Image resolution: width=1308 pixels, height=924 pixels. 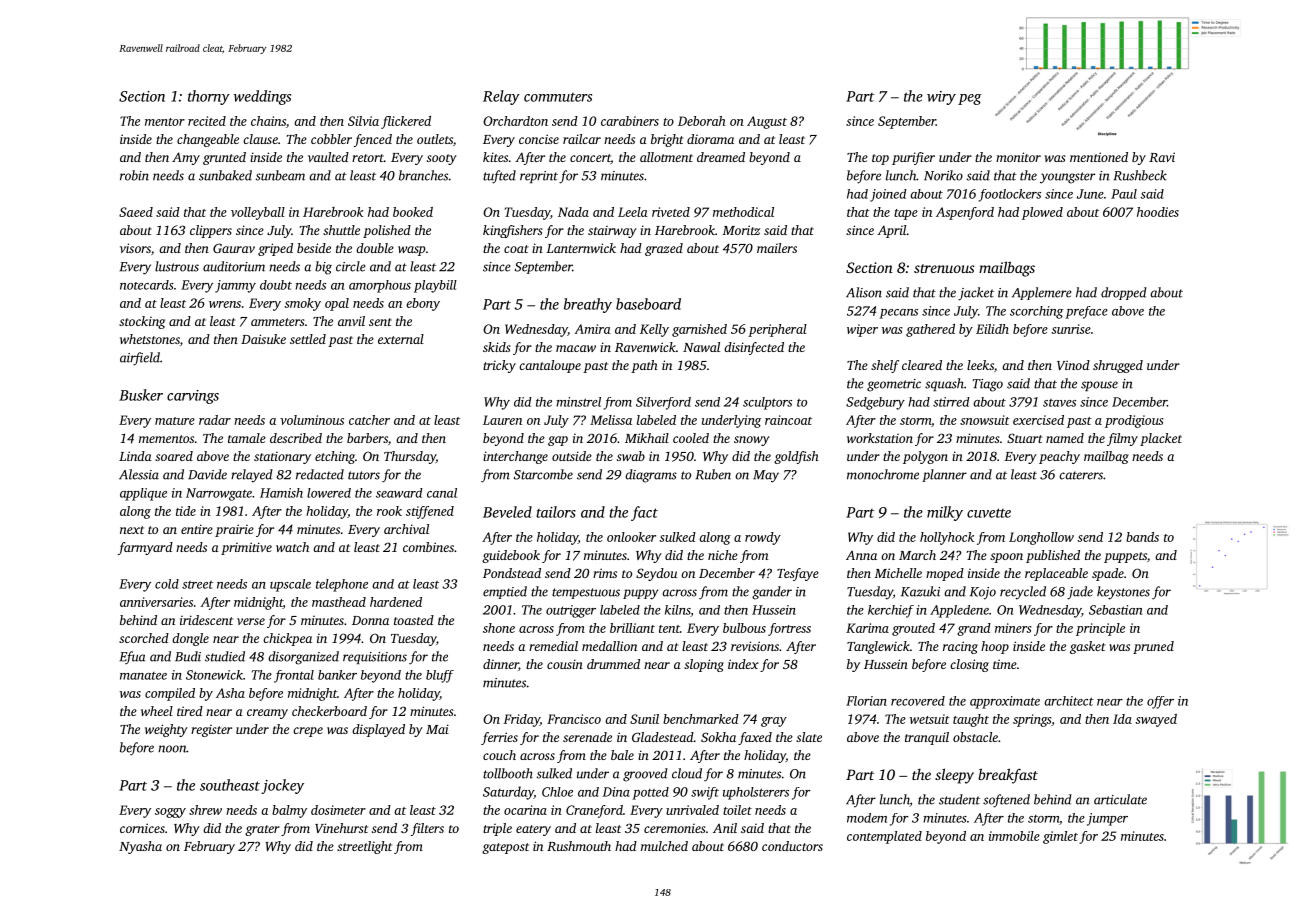 What do you see at coordinates (656, 574) in the screenshot?
I see `Seydou` at bounding box center [656, 574].
